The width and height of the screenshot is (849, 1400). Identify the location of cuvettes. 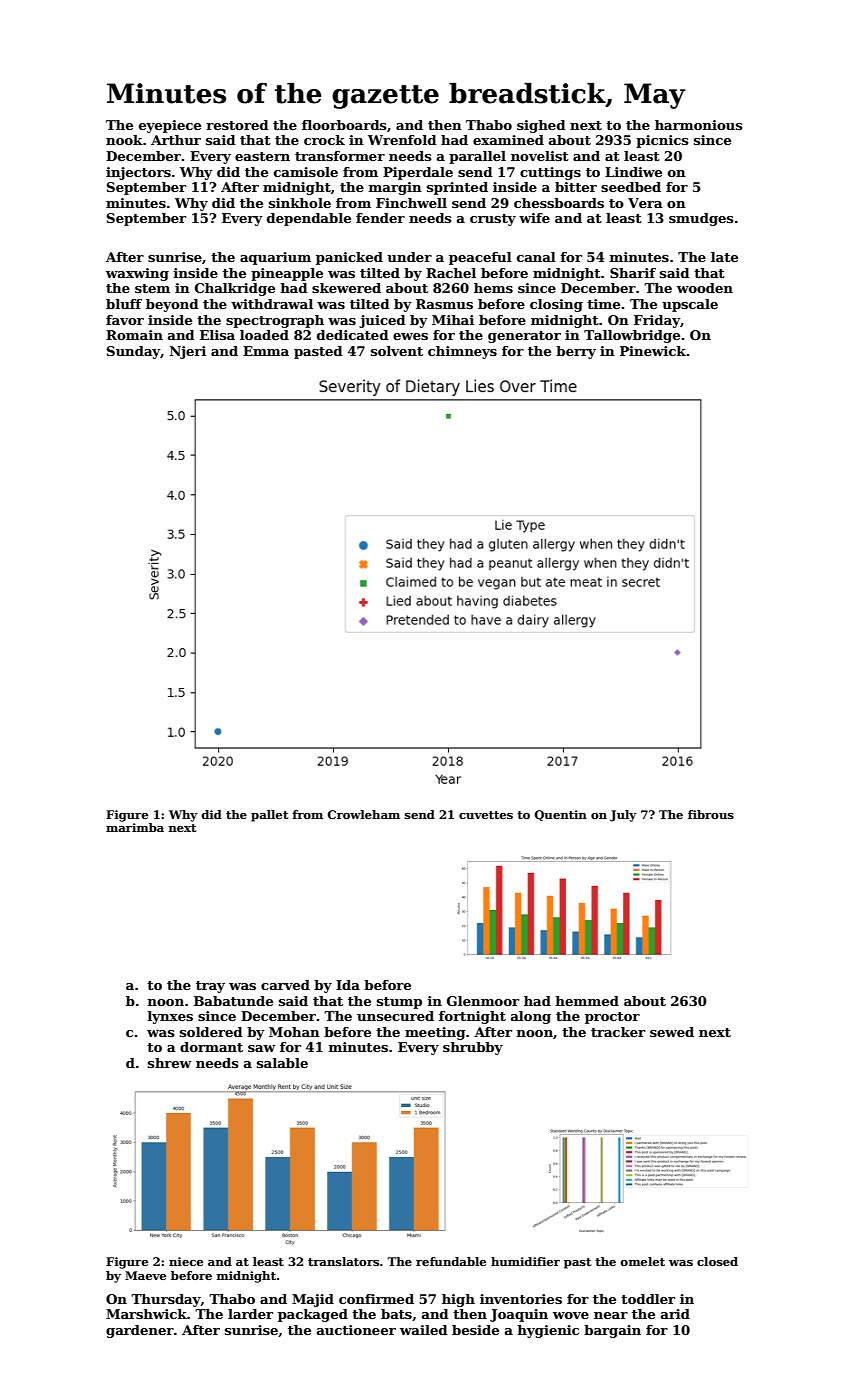
(486, 815).
